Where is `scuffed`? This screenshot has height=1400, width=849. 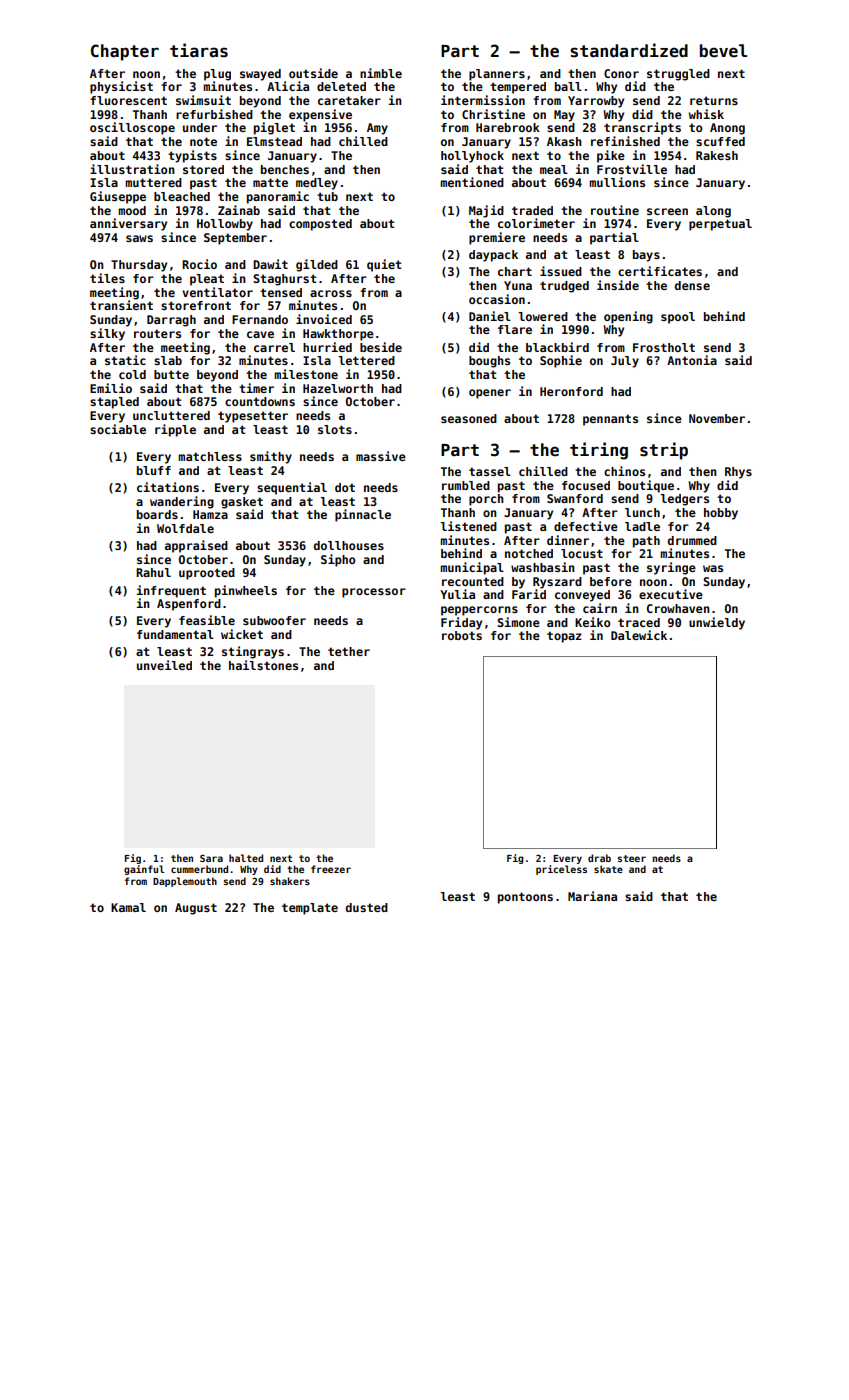
scuffed is located at coordinates (720, 141).
